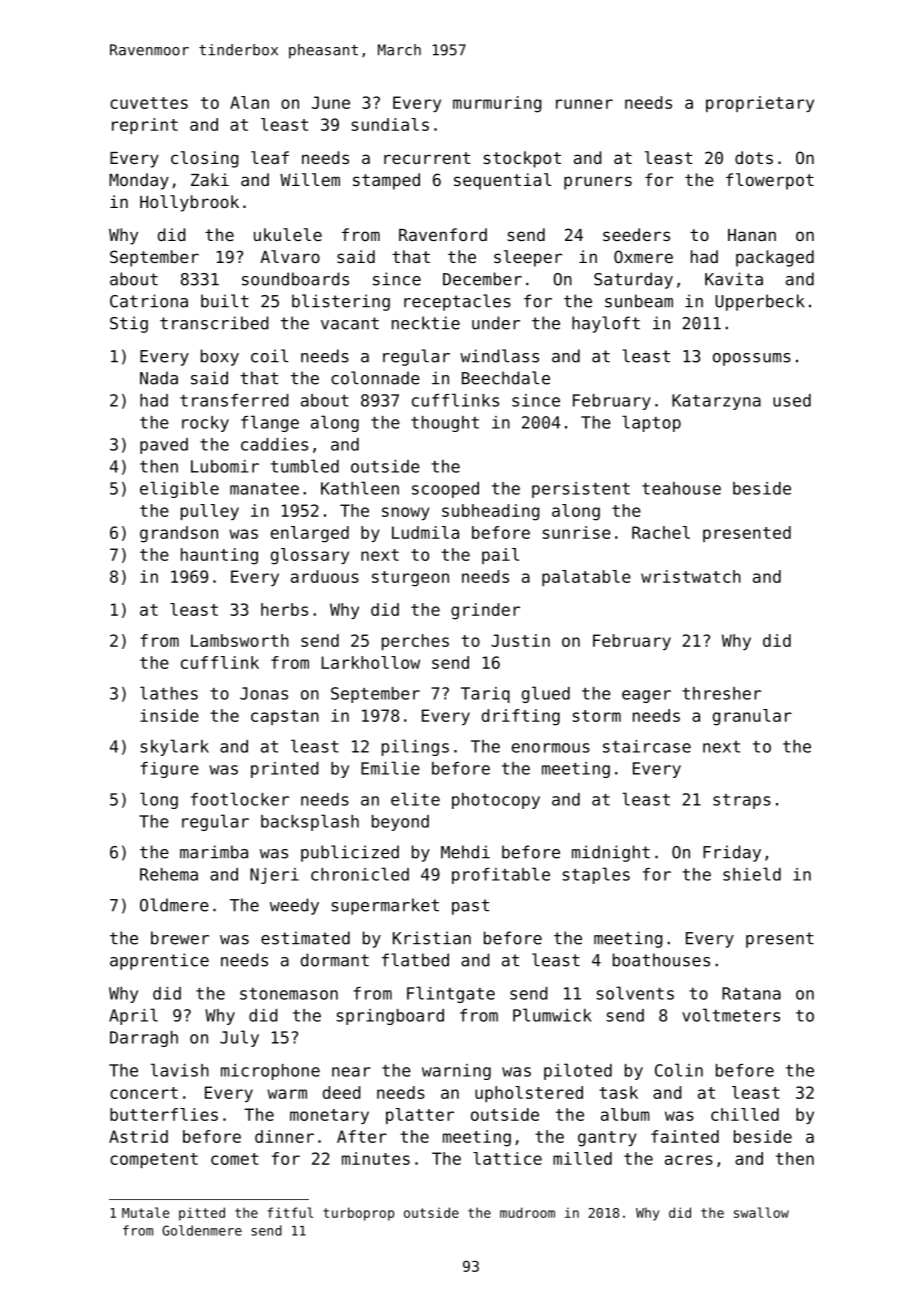 The width and height of the screenshot is (924, 1308). I want to click on Mutale, so click(145, 1212).
